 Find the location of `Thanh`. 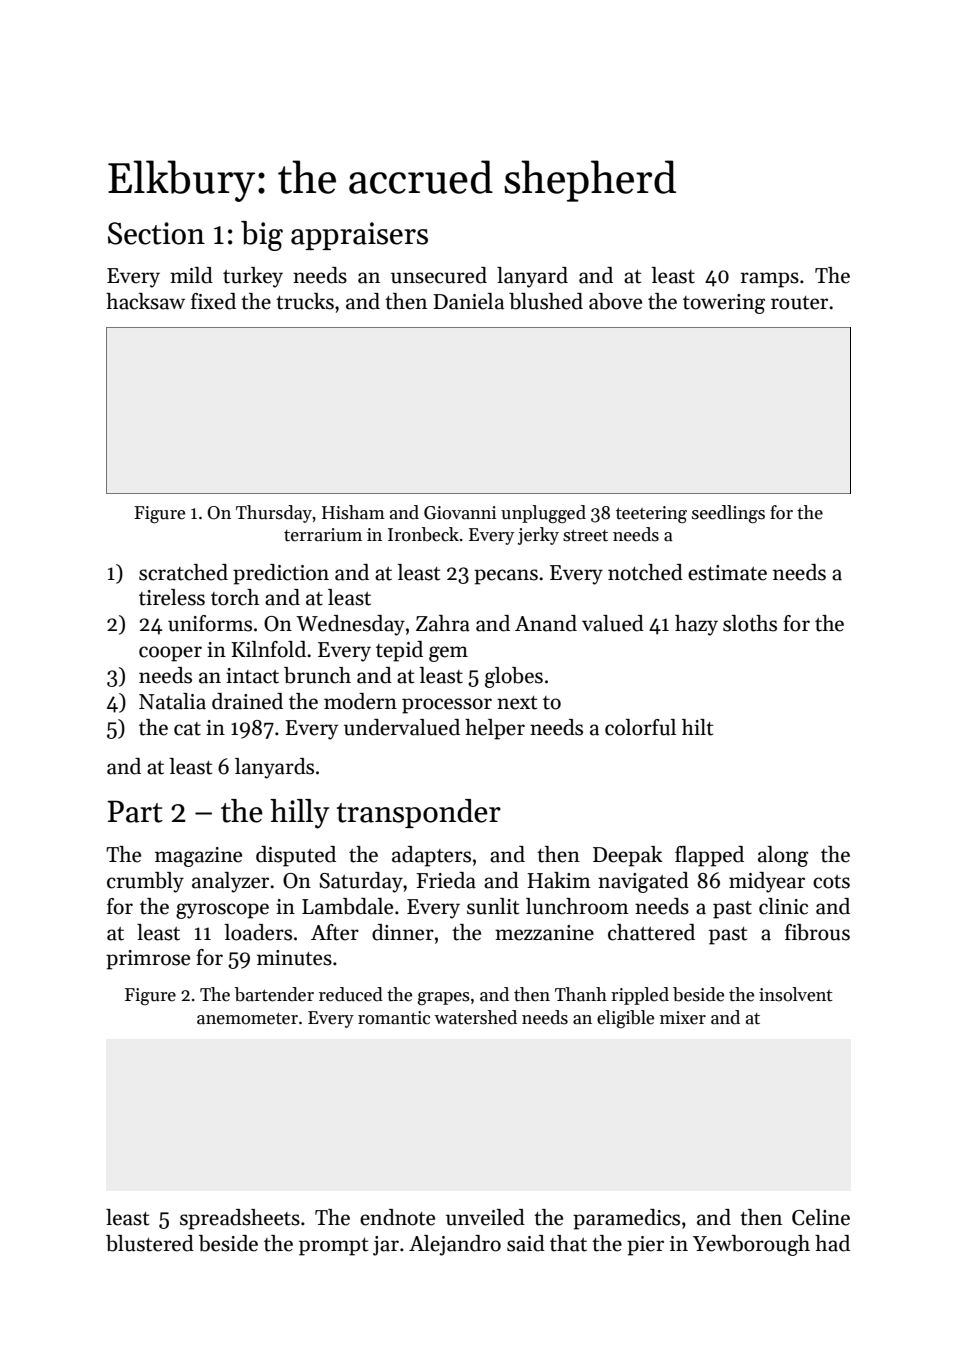

Thanh is located at coordinates (581, 994).
